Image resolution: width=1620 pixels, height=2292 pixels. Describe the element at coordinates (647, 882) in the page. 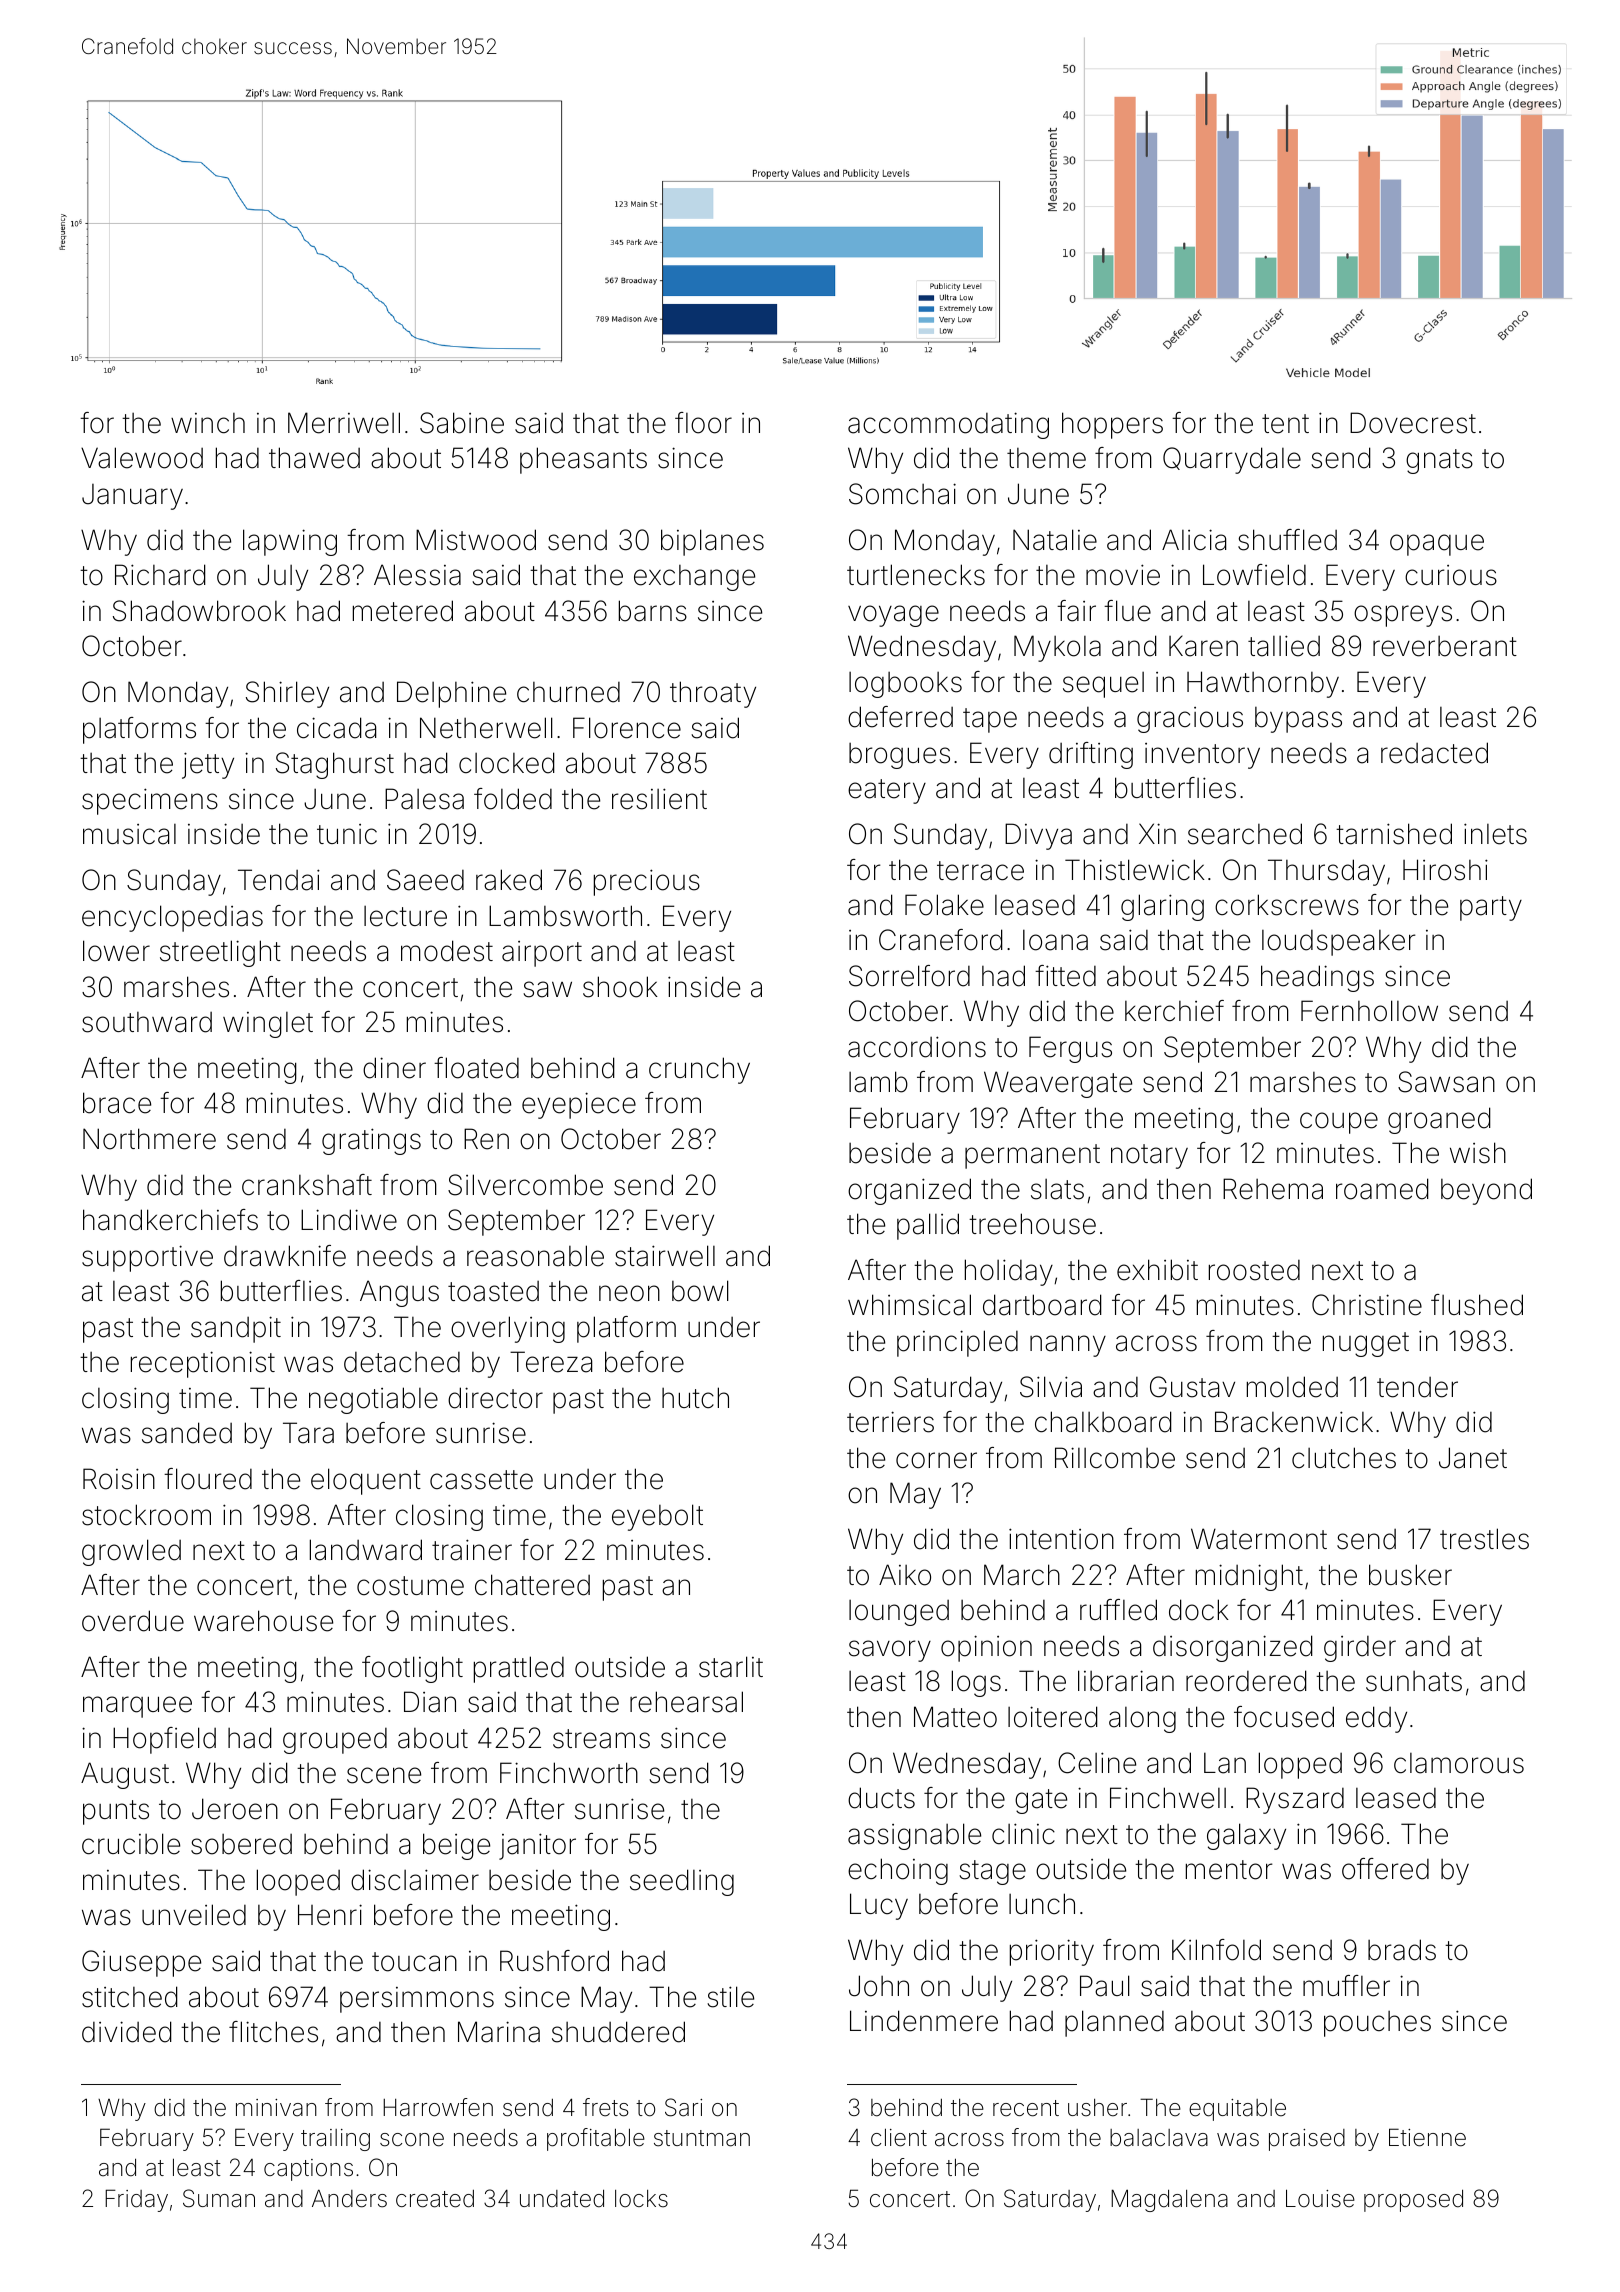

I see `precious` at that location.
